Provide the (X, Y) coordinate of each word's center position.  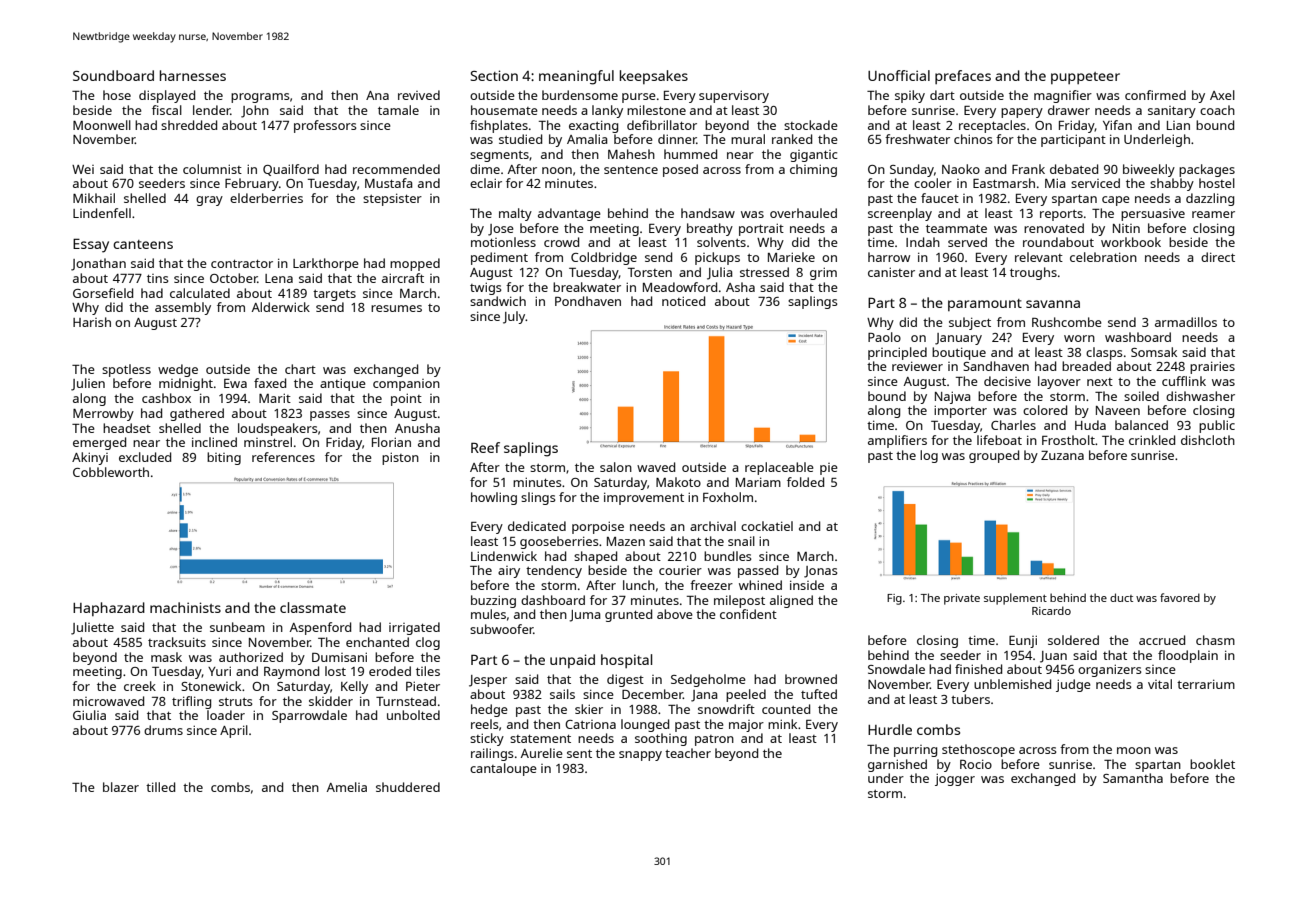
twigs (486, 288)
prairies (1212, 367)
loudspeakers (278, 429)
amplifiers (897, 441)
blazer (121, 787)
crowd (561, 242)
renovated (1054, 228)
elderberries (266, 198)
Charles (1013, 425)
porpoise (598, 527)
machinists (185, 607)
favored (1180, 597)
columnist (212, 169)
